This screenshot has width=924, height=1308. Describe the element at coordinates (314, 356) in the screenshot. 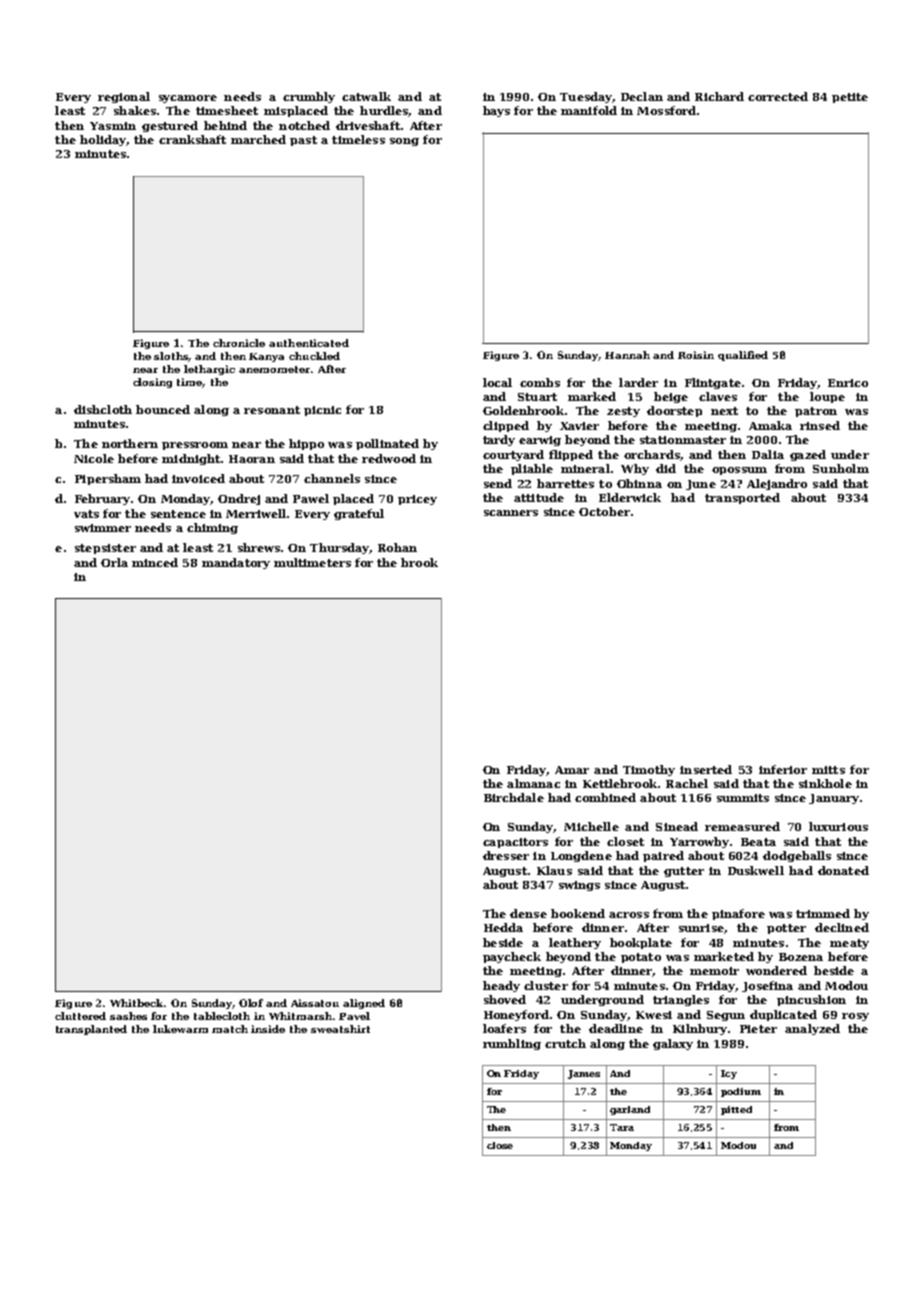

I see `chuckled` at that location.
